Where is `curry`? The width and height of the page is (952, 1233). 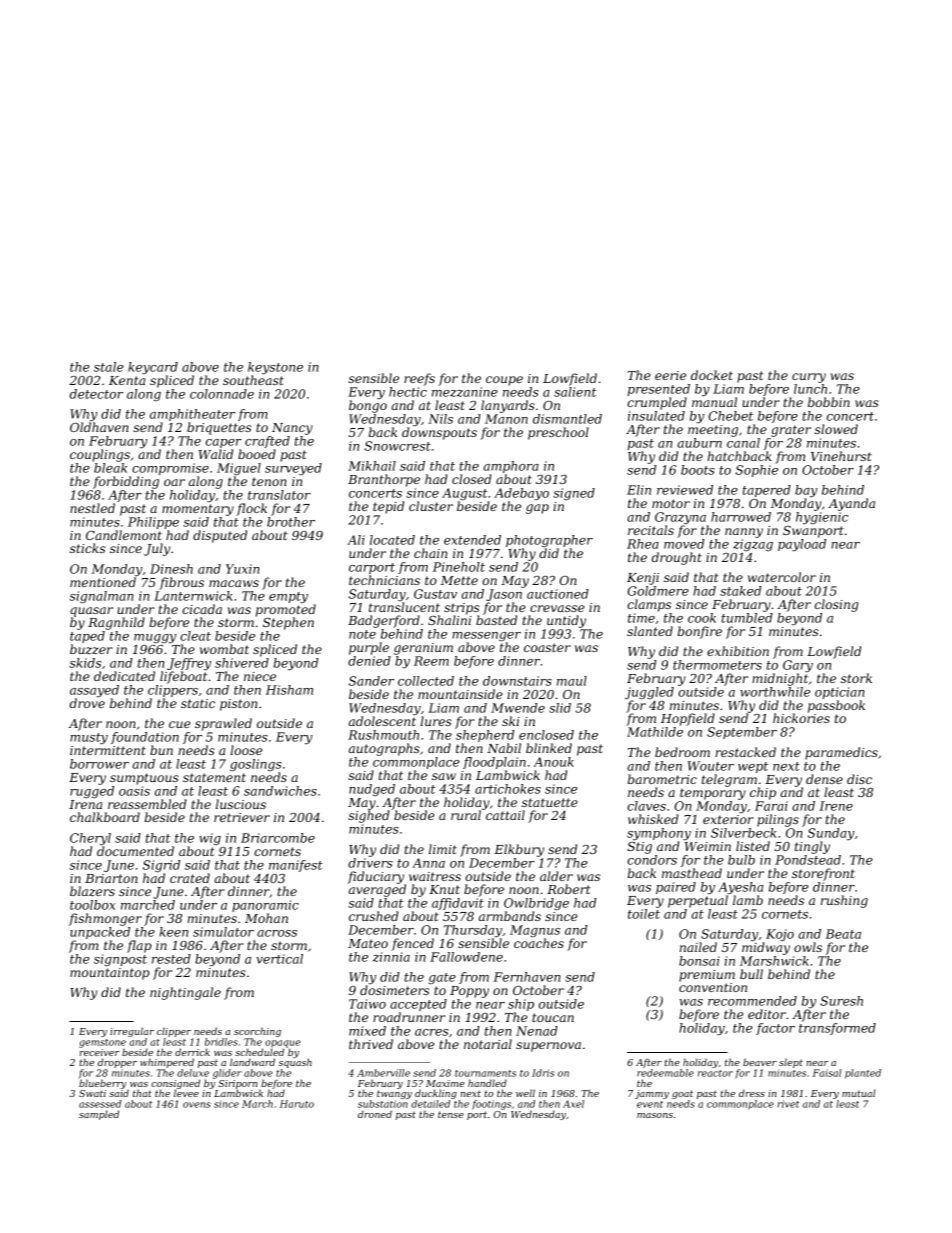
curry is located at coordinates (809, 378).
